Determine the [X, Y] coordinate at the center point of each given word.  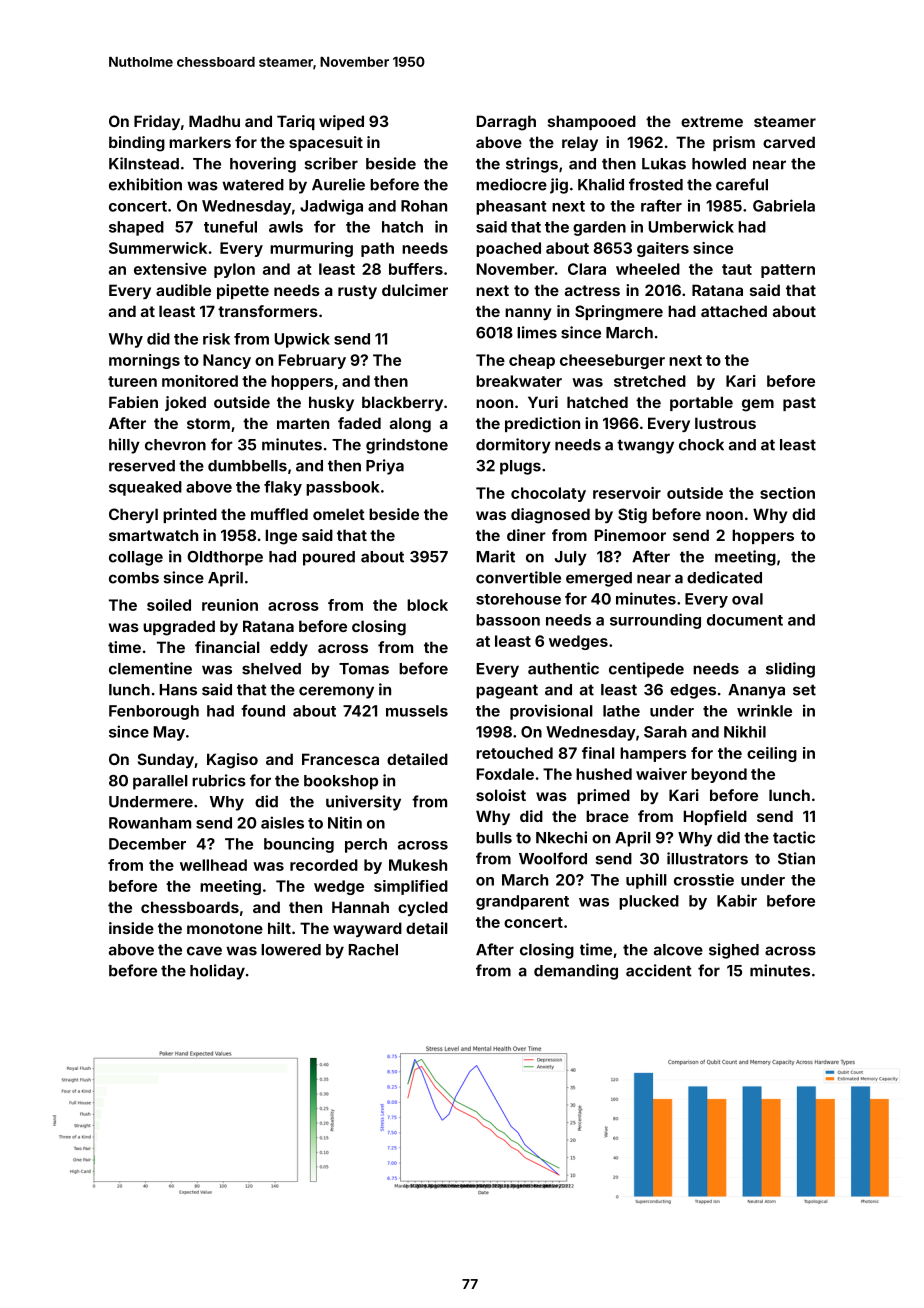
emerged [599, 579]
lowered [291, 950]
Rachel [373, 950]
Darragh [506, 123]
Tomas [364, 669]
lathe [621, 711]
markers [200, 142]
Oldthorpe [225, 558]
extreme [712, 121]
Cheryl [133, 515]
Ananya [756, 691]
